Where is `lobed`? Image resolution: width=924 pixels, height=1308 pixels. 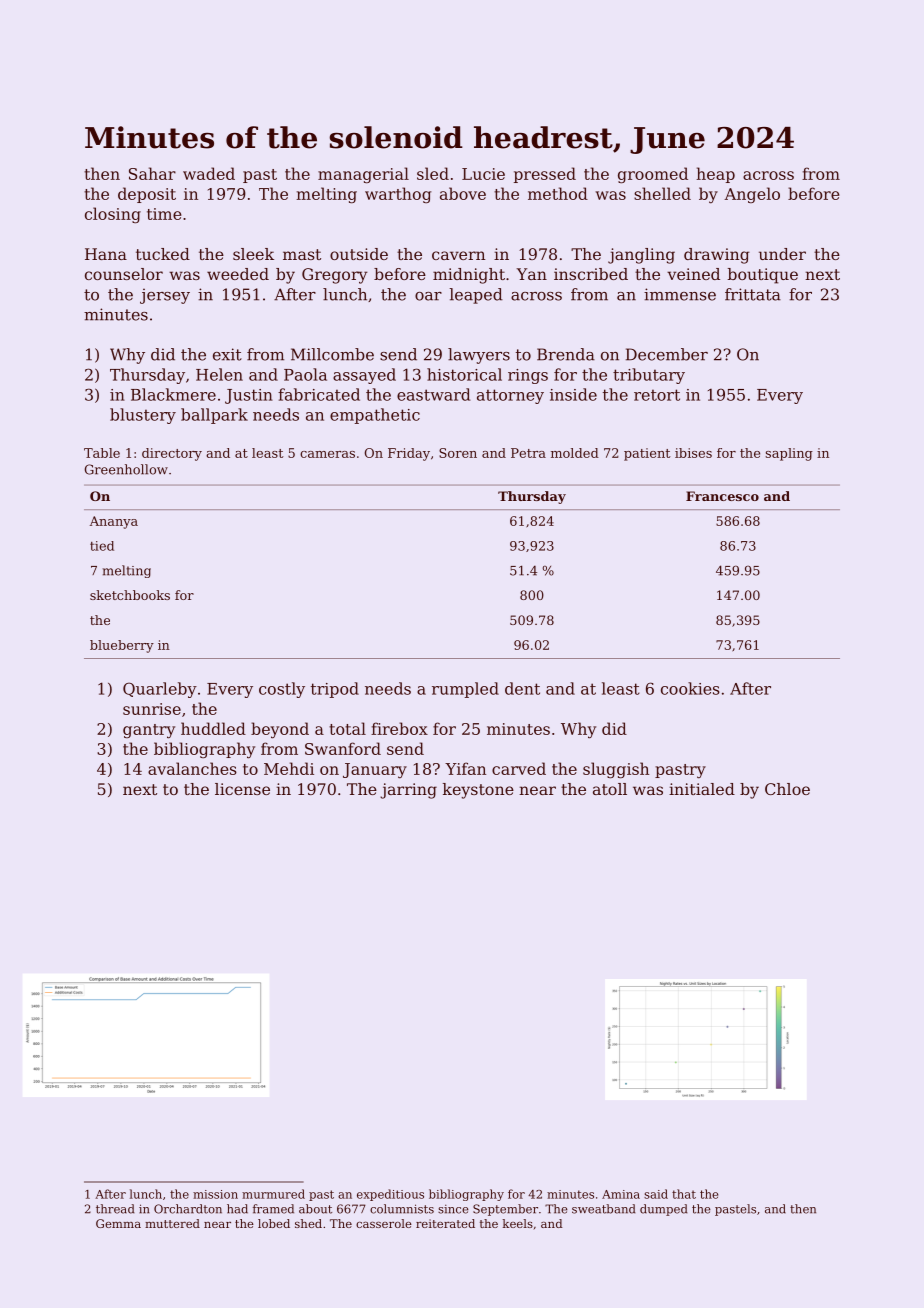
lobed is located at coordinates (274, 1223).
